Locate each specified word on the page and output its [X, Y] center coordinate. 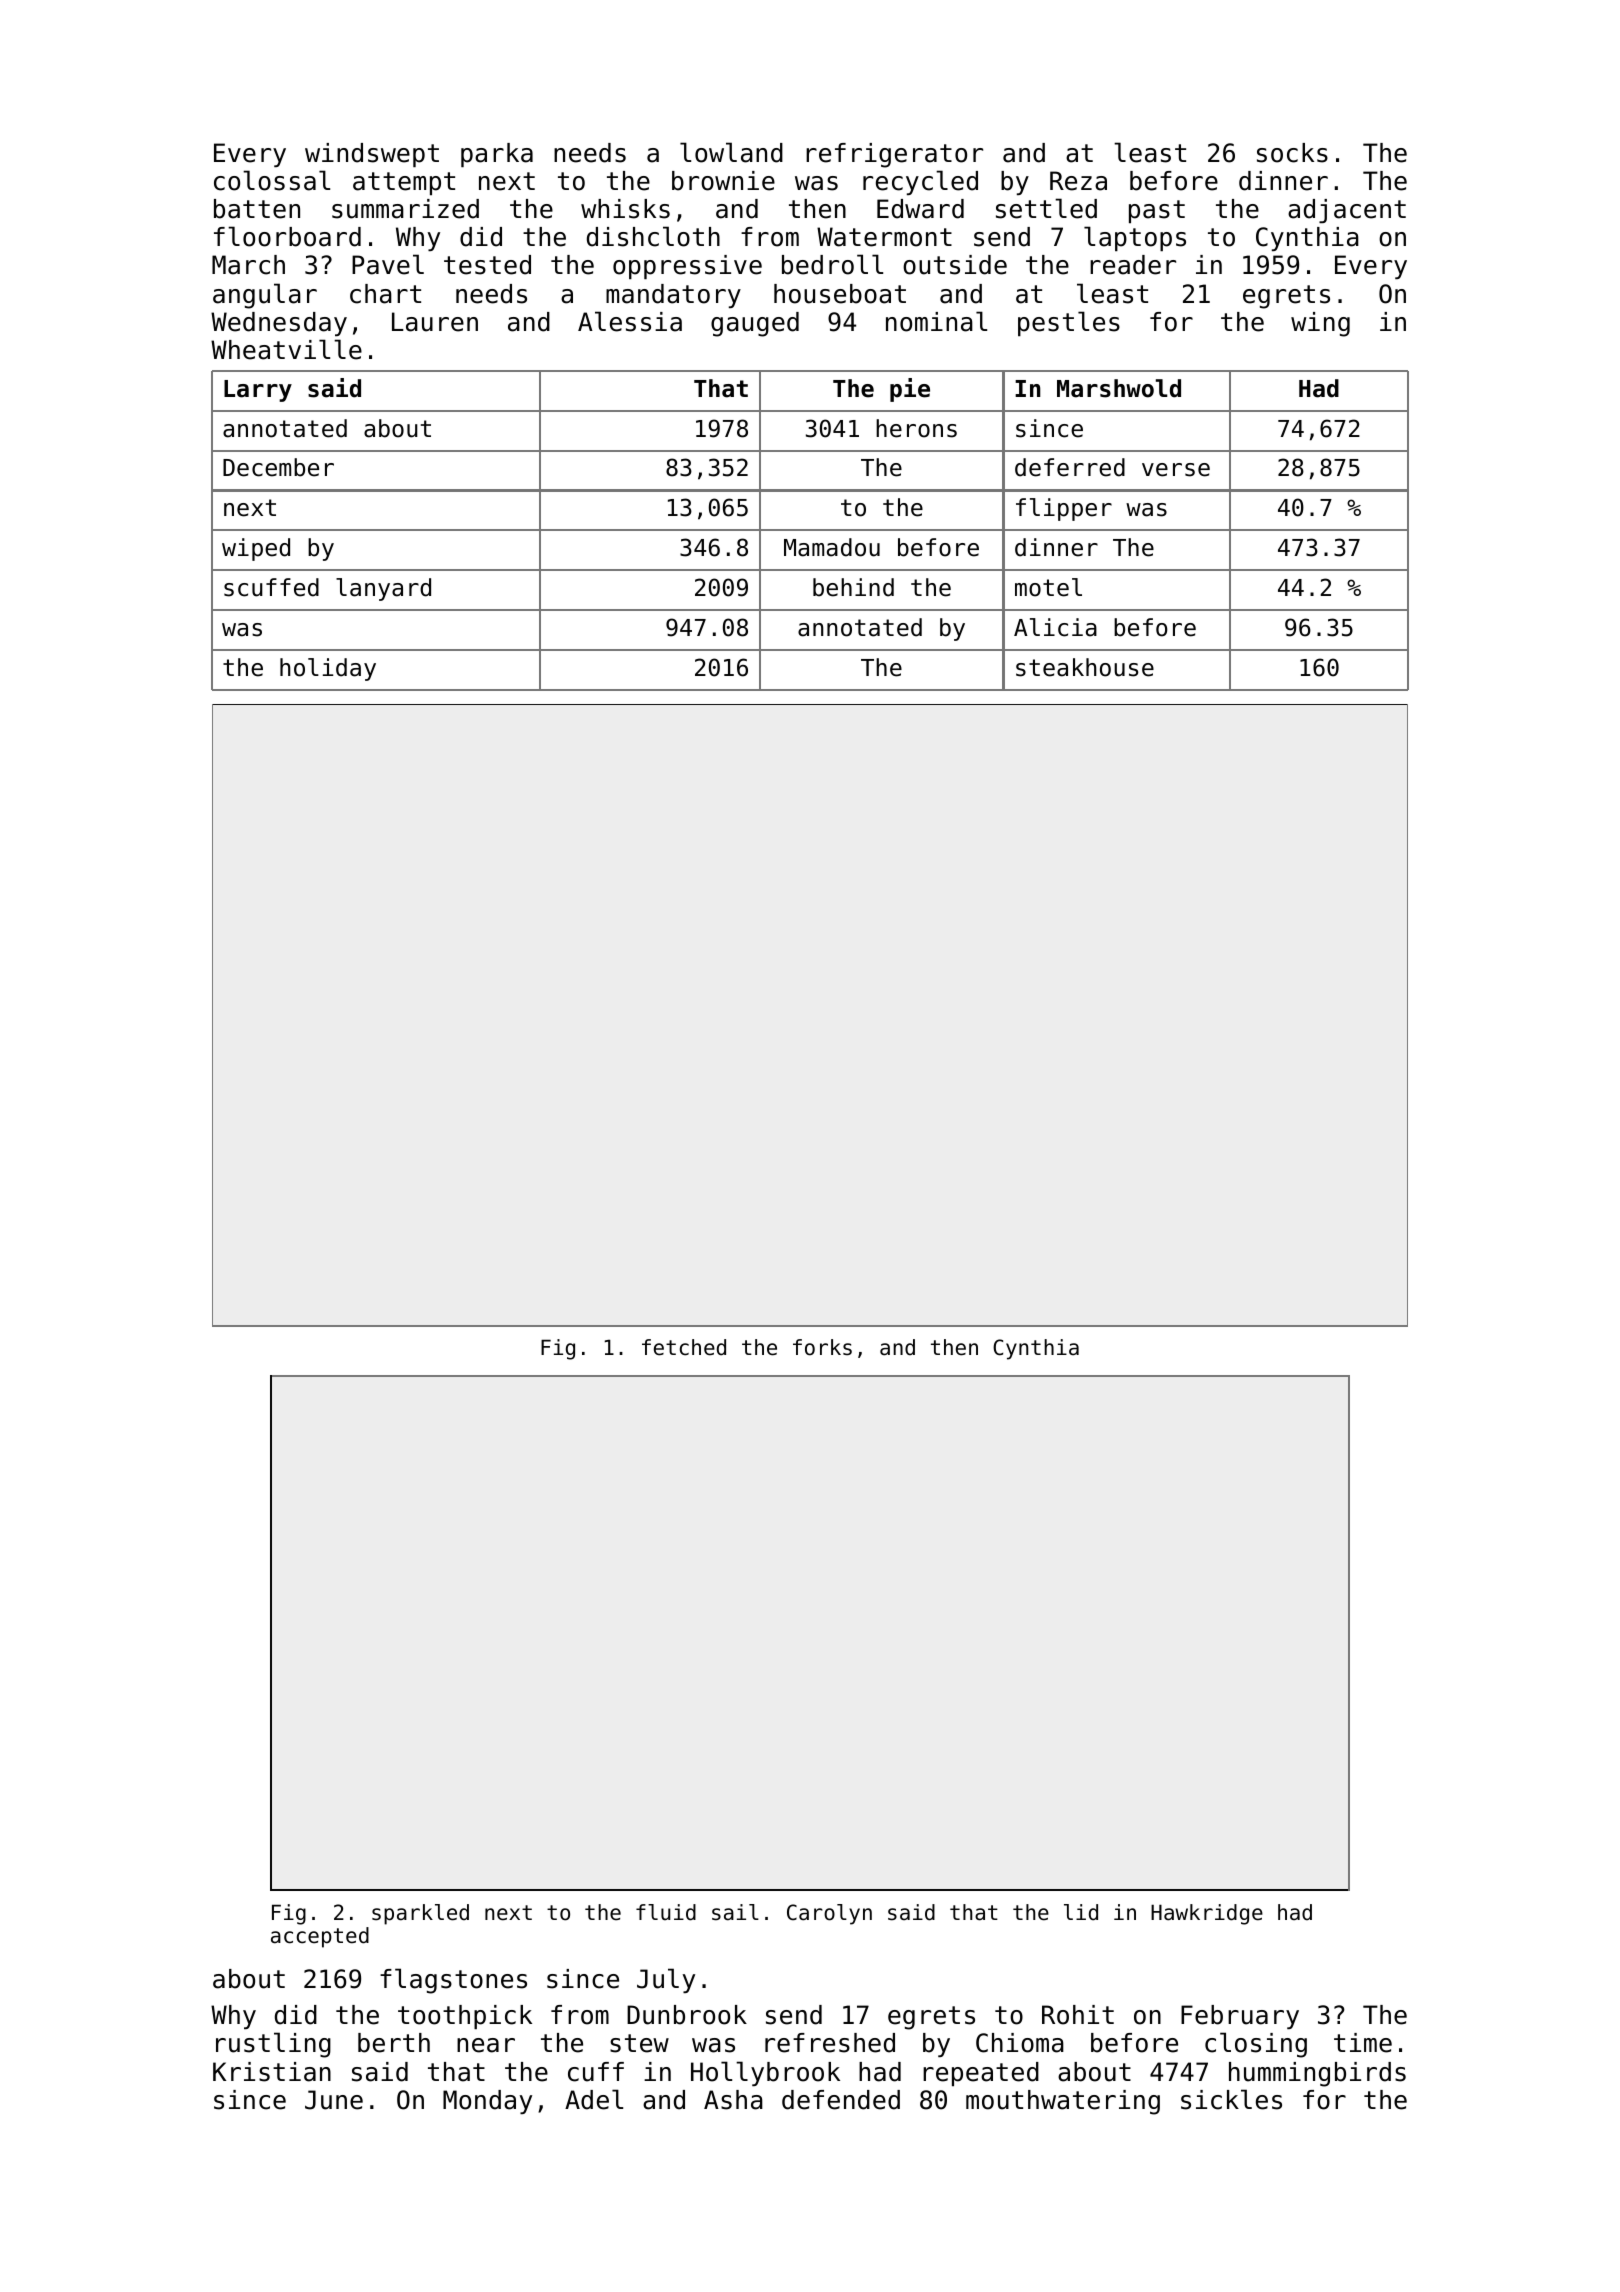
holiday [328, 669]
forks [822, 1347]
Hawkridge [1207, 1914]
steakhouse [1085, 667]
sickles [1231, 2099]
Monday [487, 2102]
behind [853, 587]
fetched [684, 1347]
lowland [731, 152]
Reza [1078, 181]
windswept [372, 155]
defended [841, 2100]
